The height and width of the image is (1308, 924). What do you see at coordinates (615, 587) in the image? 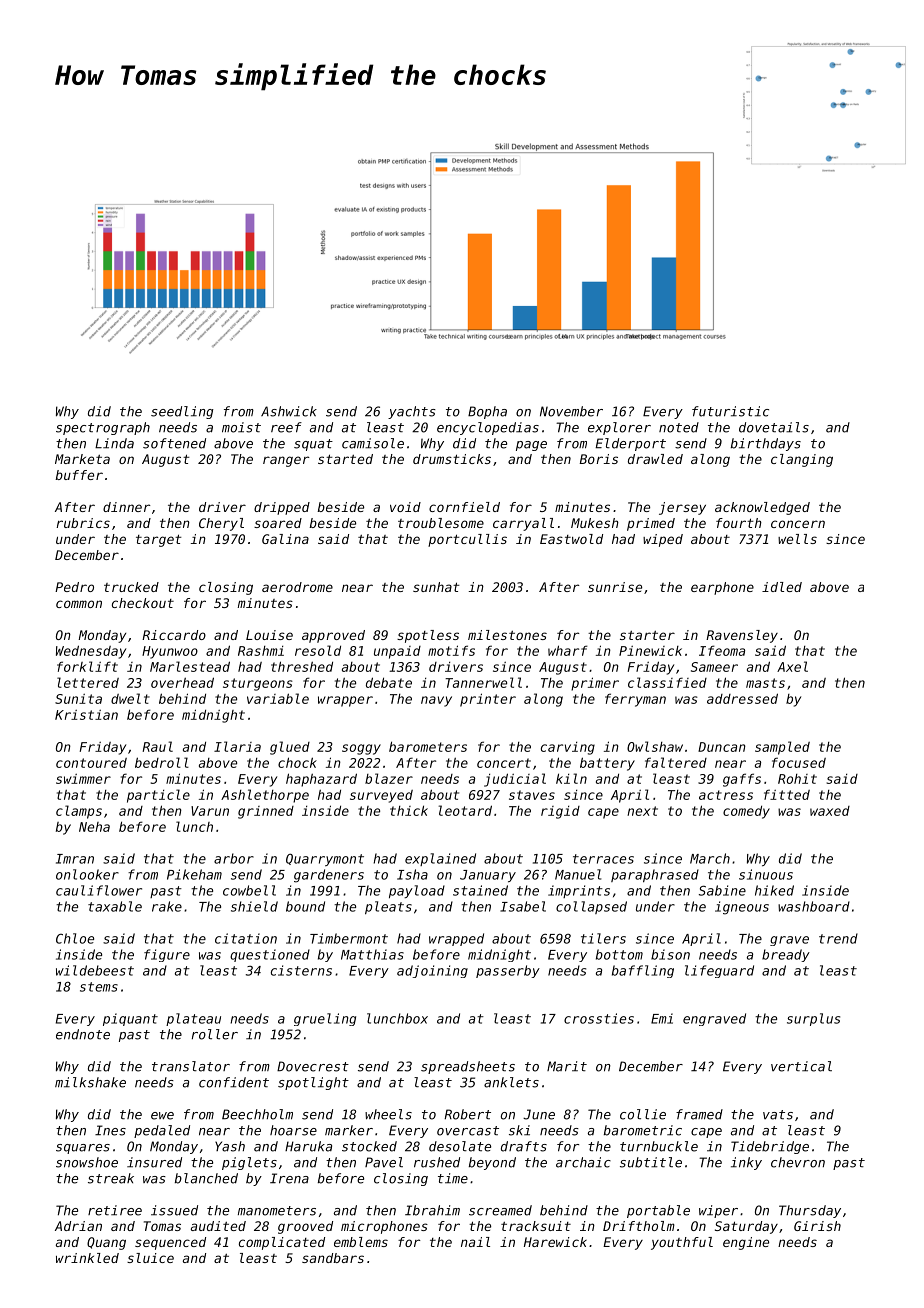
I see `sunrise` at bounding box center [615, 587].
